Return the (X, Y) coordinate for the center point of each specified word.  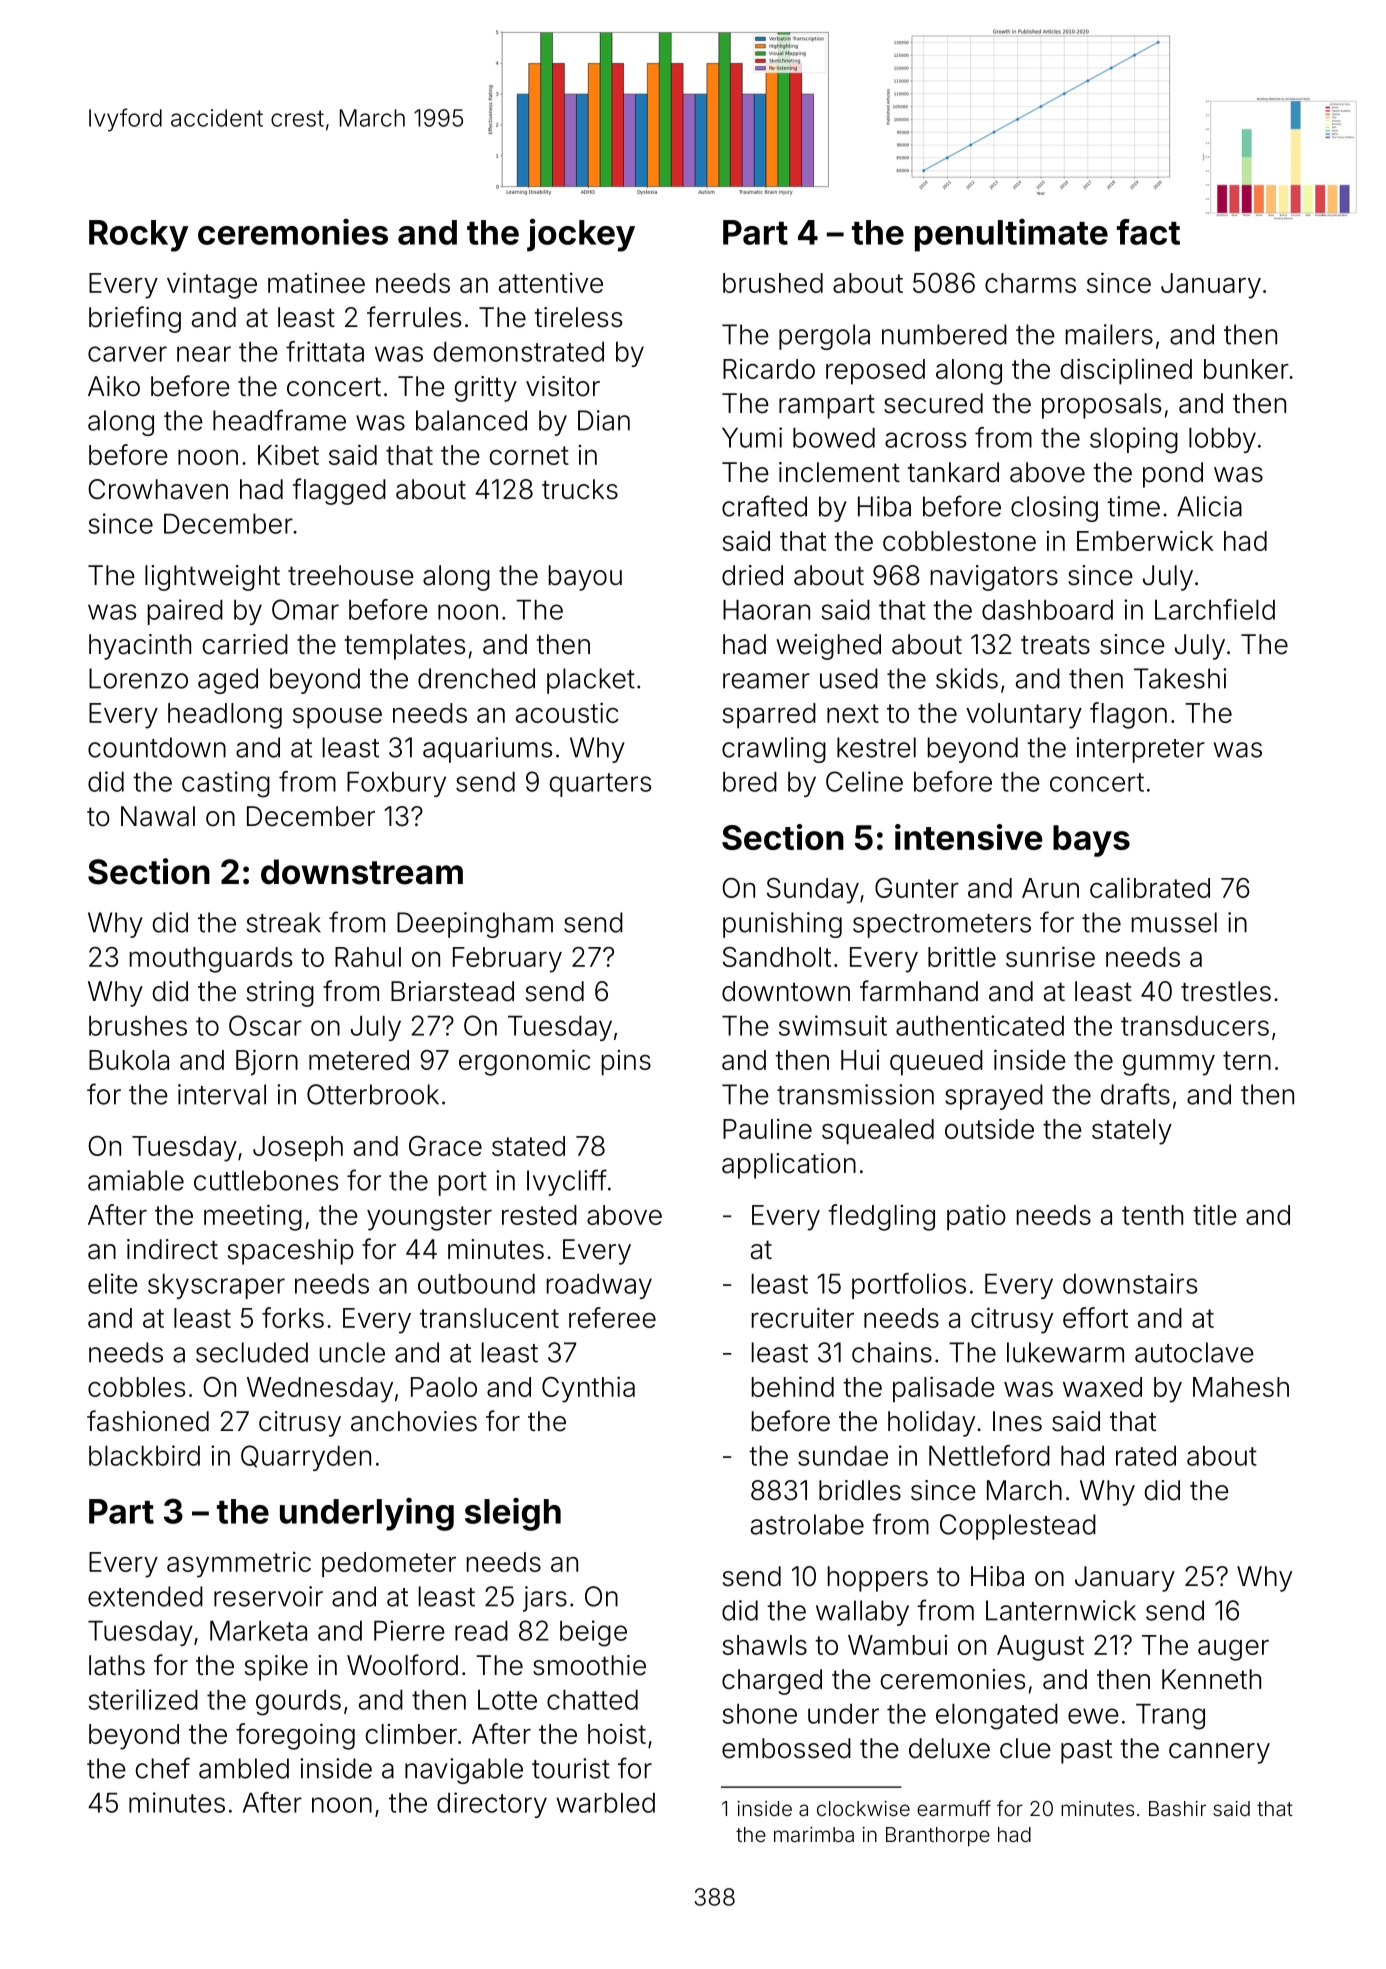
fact (1148, 232)
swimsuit (833, 1025)
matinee (316, 283)
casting (226, 784)
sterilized (143, 1699)
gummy (1169, 1065)
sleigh (513, 1514)
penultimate (1011, 235)
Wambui (897, 1645)
